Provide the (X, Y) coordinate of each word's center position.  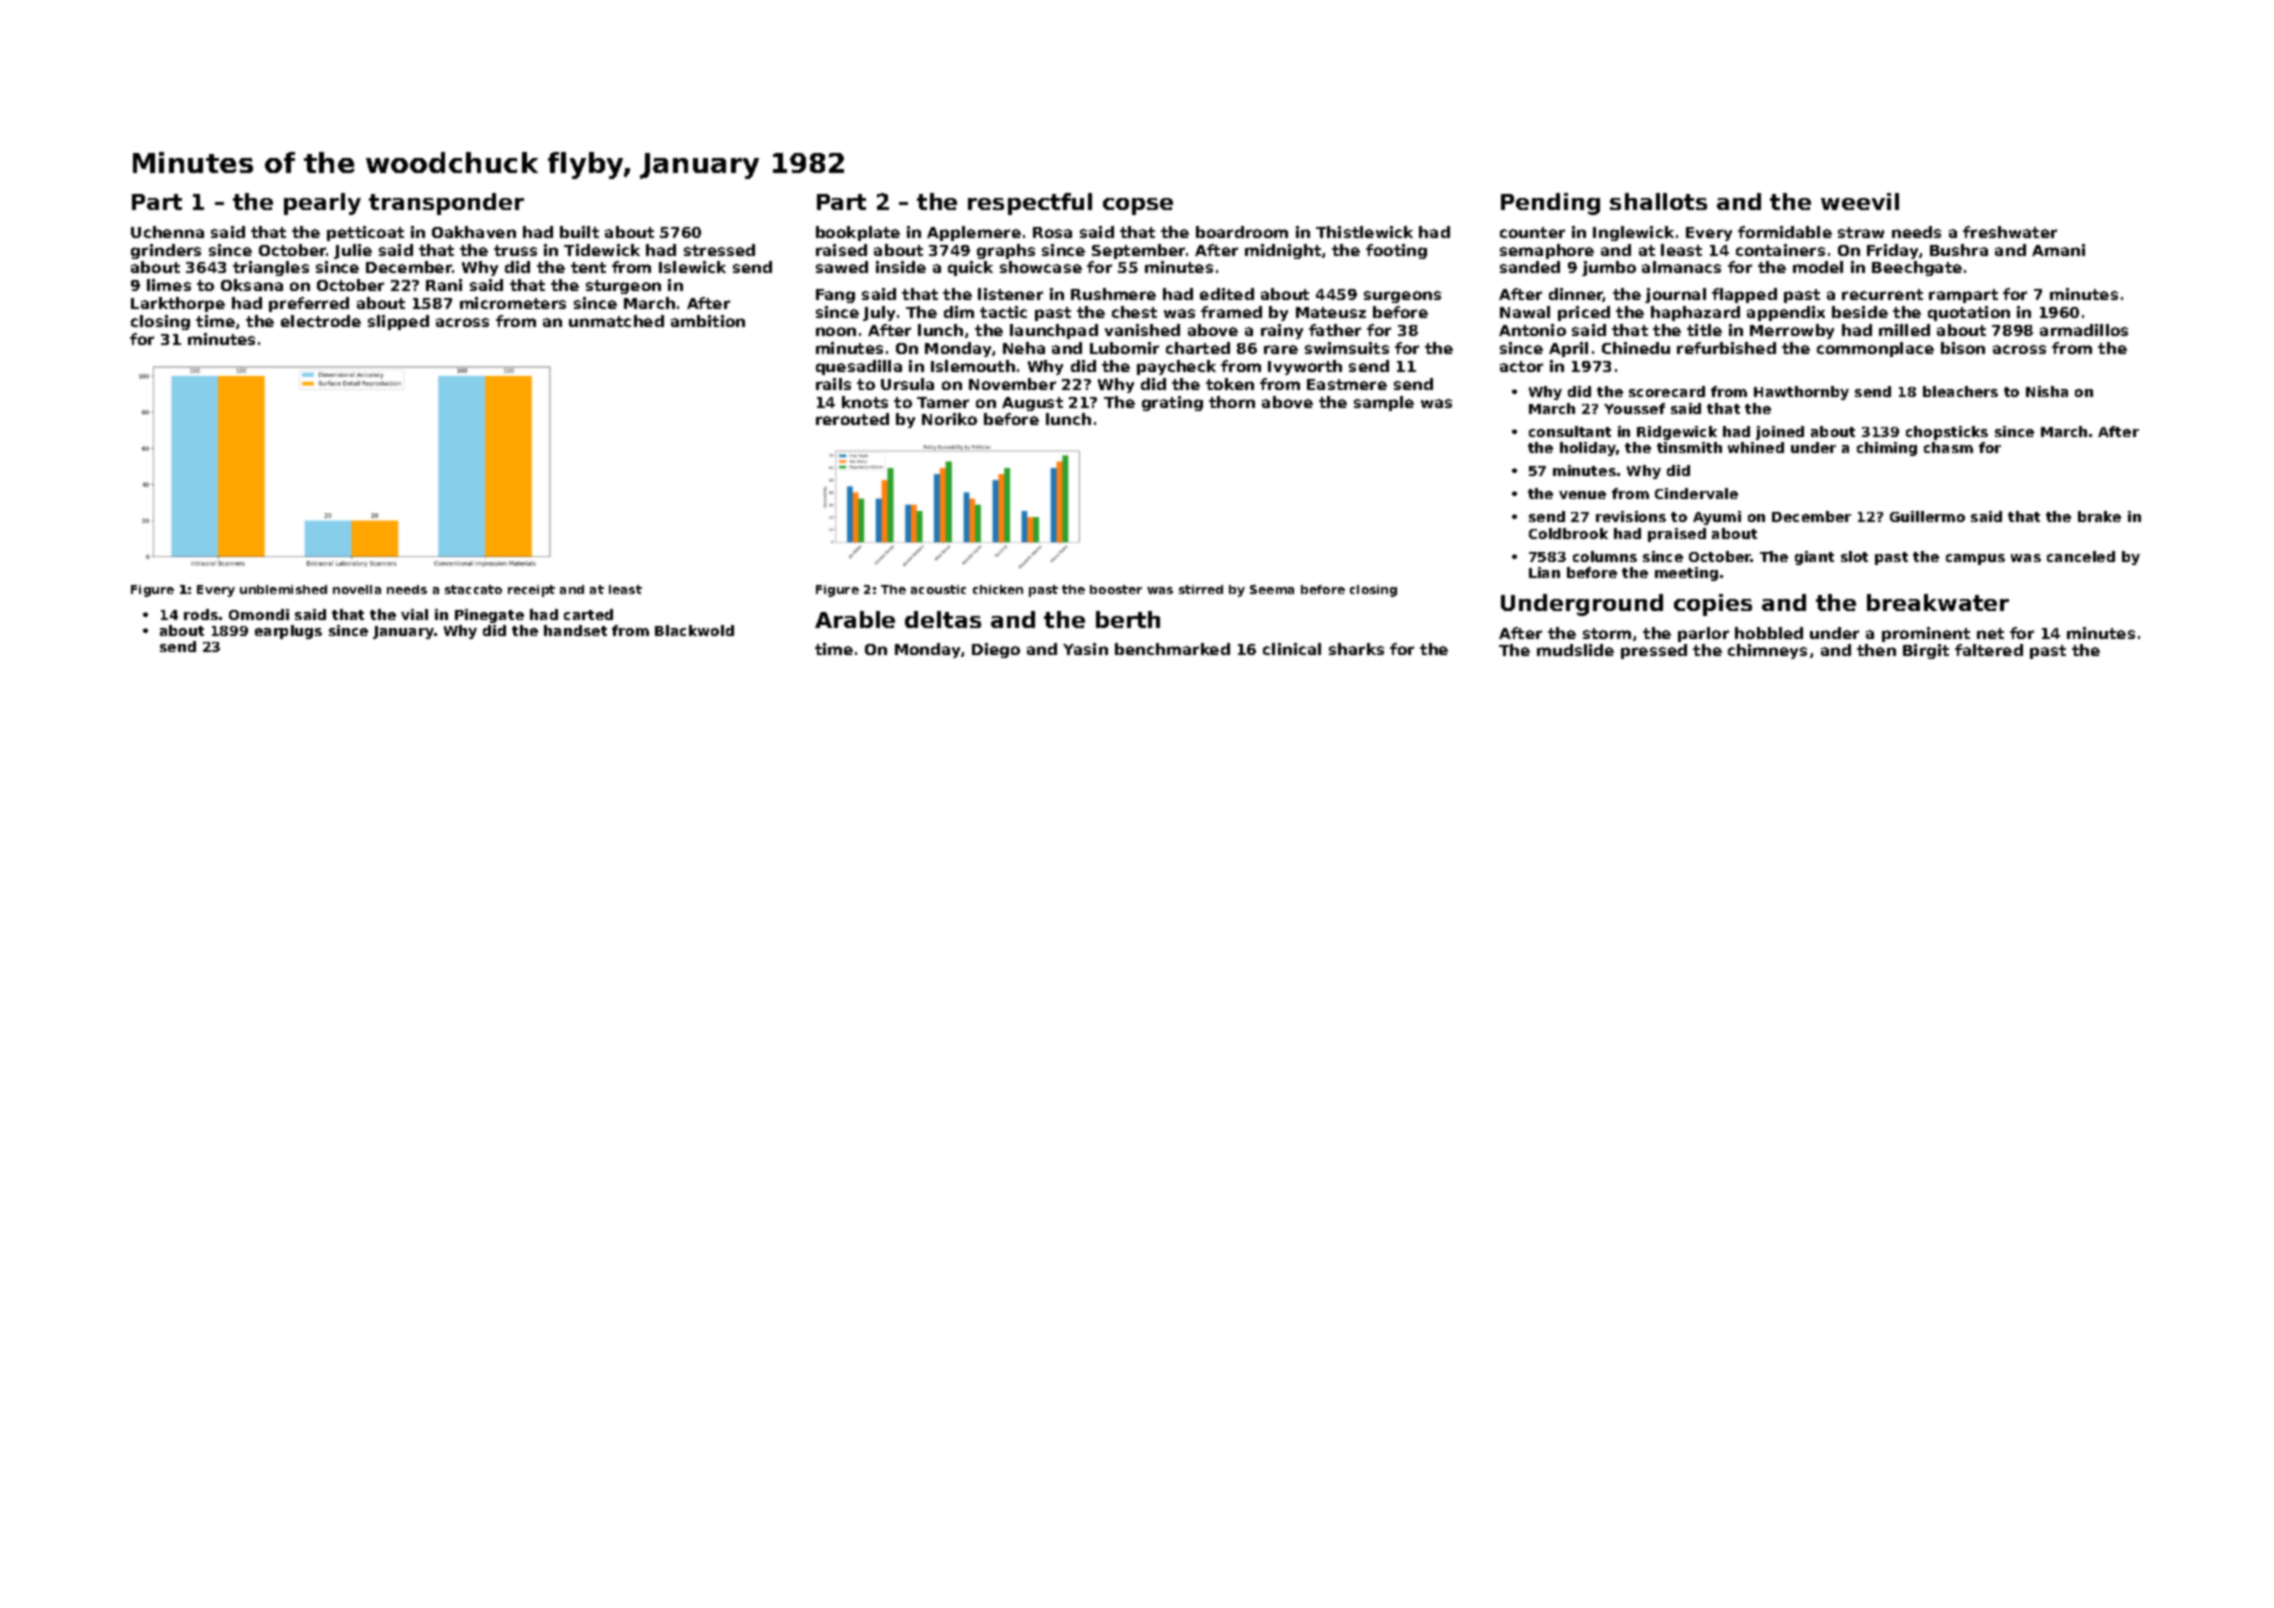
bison (1963, 348)
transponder (446, 204)
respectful (1030, 204)
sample (1384, 403)
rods (201, 614)
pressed (1654, 651)
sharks (1356, 649)
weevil (1860, 201)
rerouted (852, 419)
